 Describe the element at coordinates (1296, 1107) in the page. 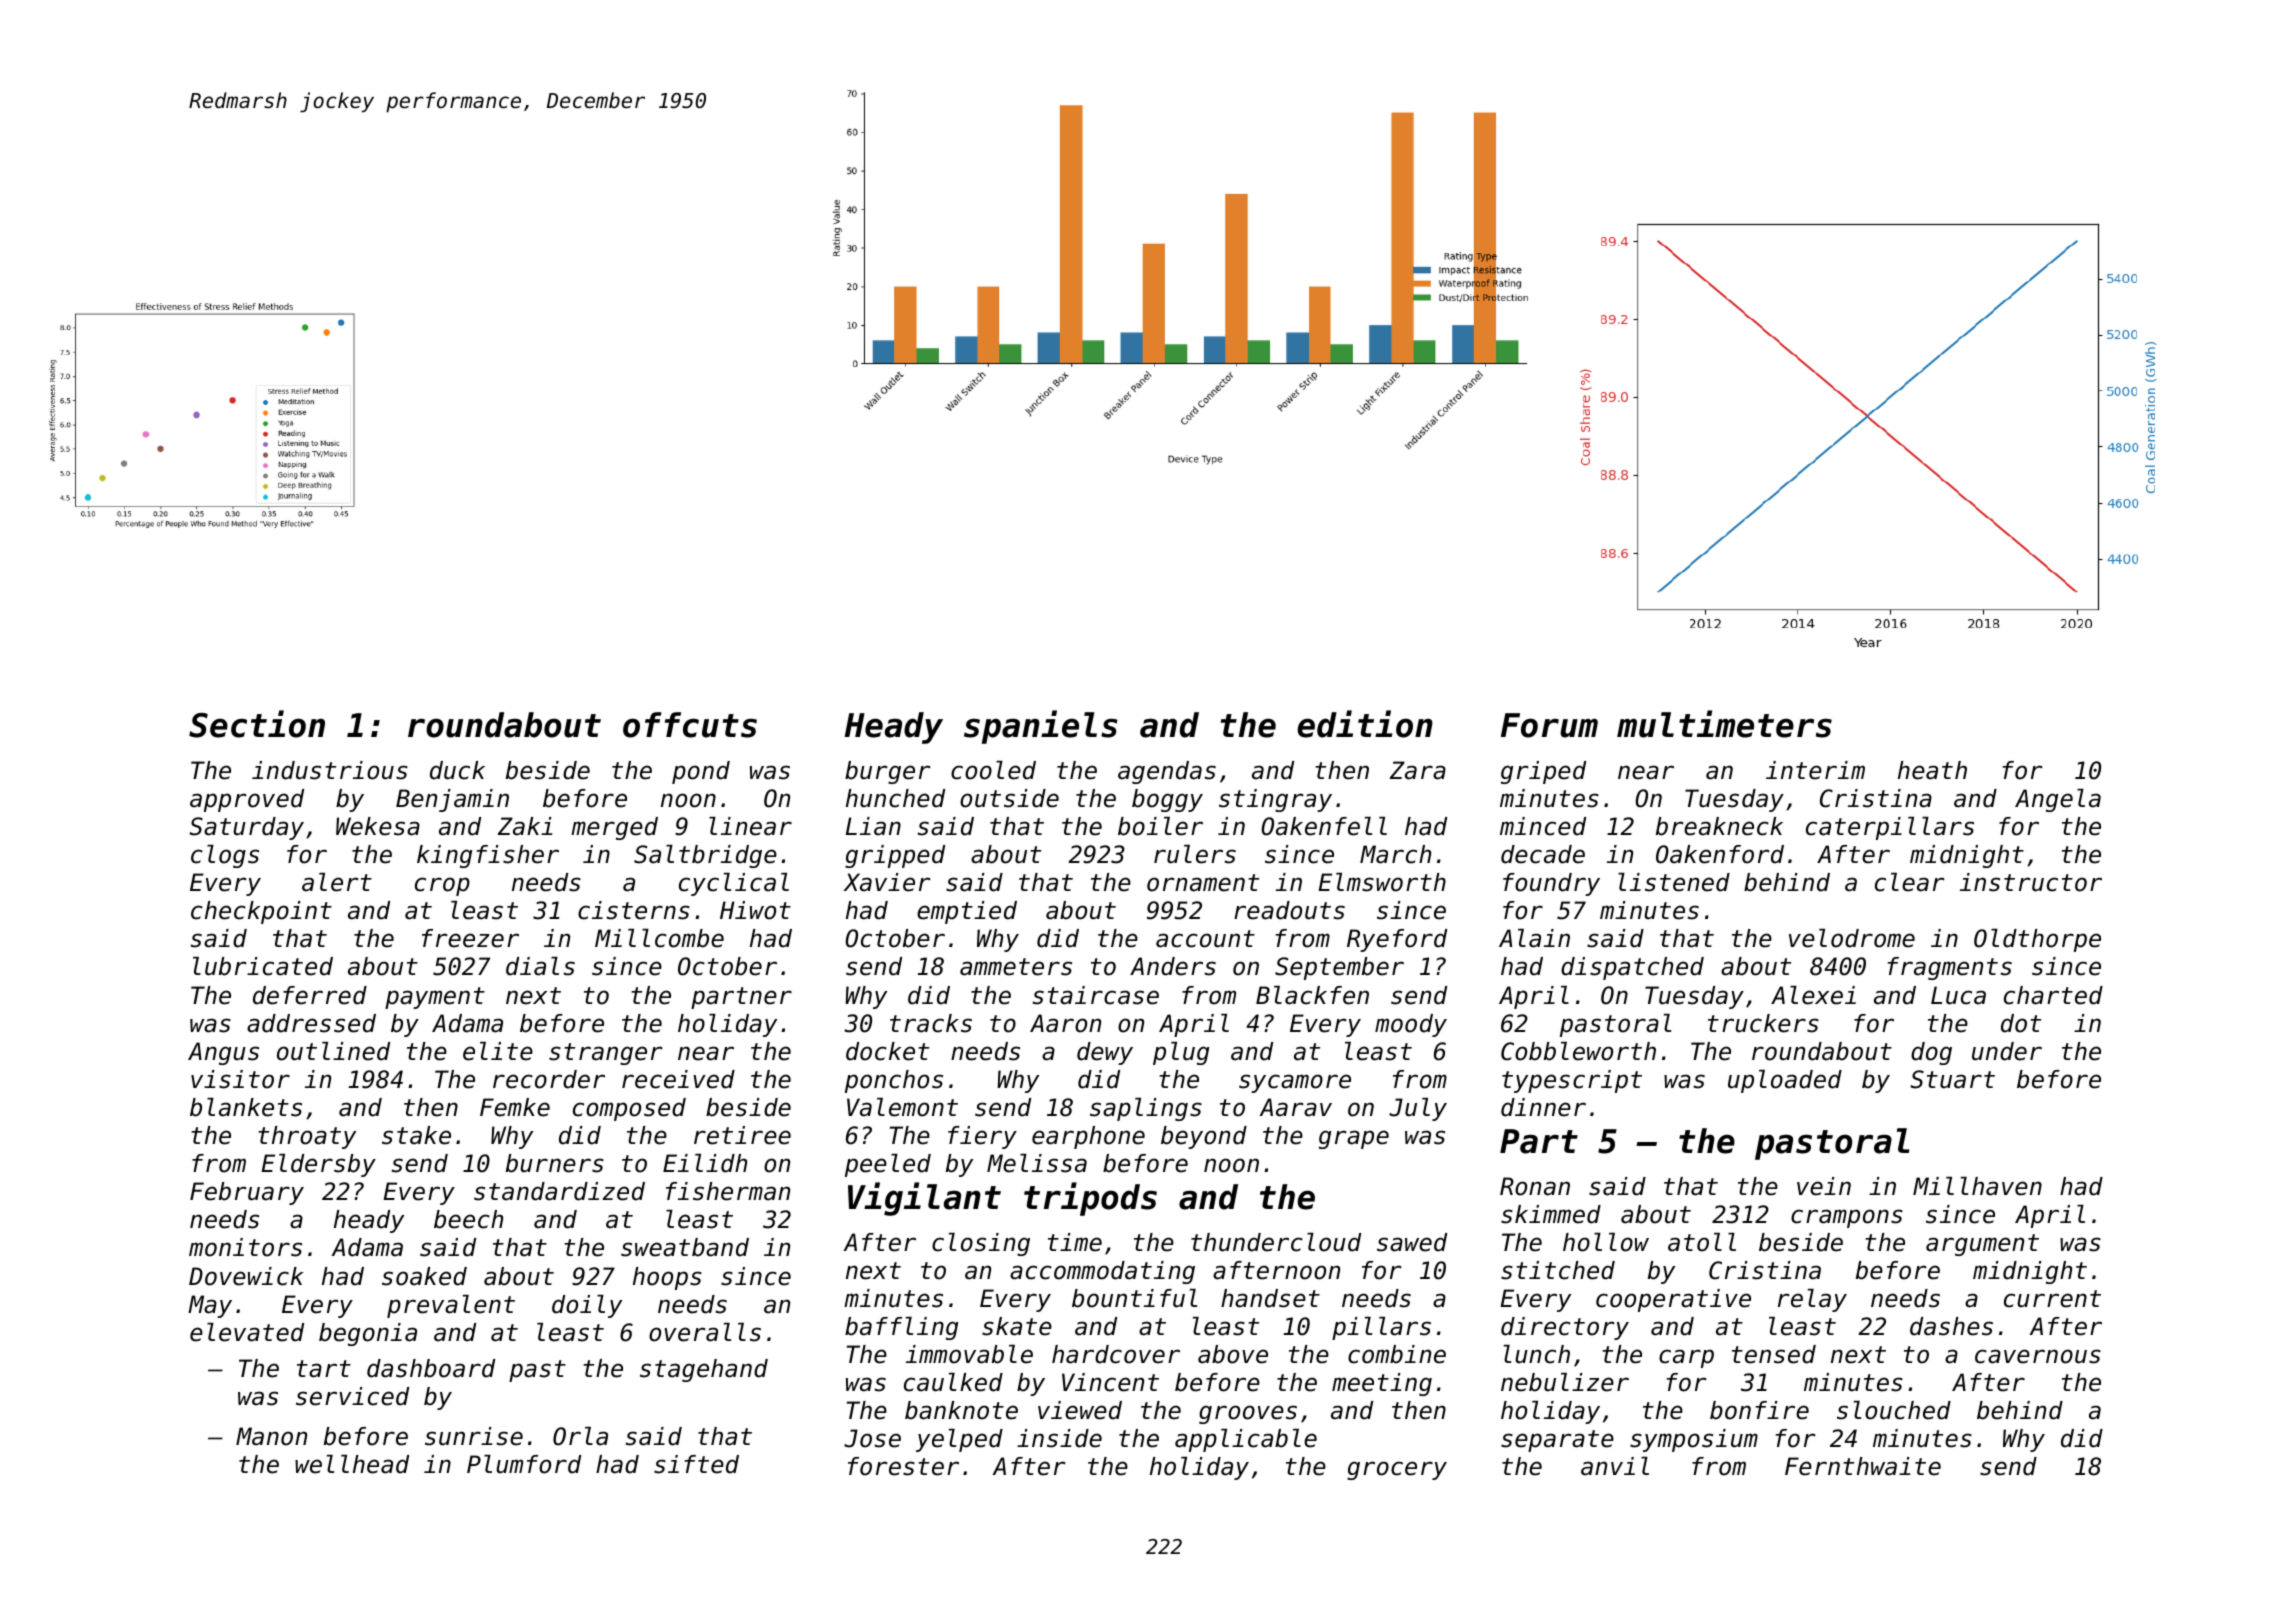

I see `Aarav` at that location.
